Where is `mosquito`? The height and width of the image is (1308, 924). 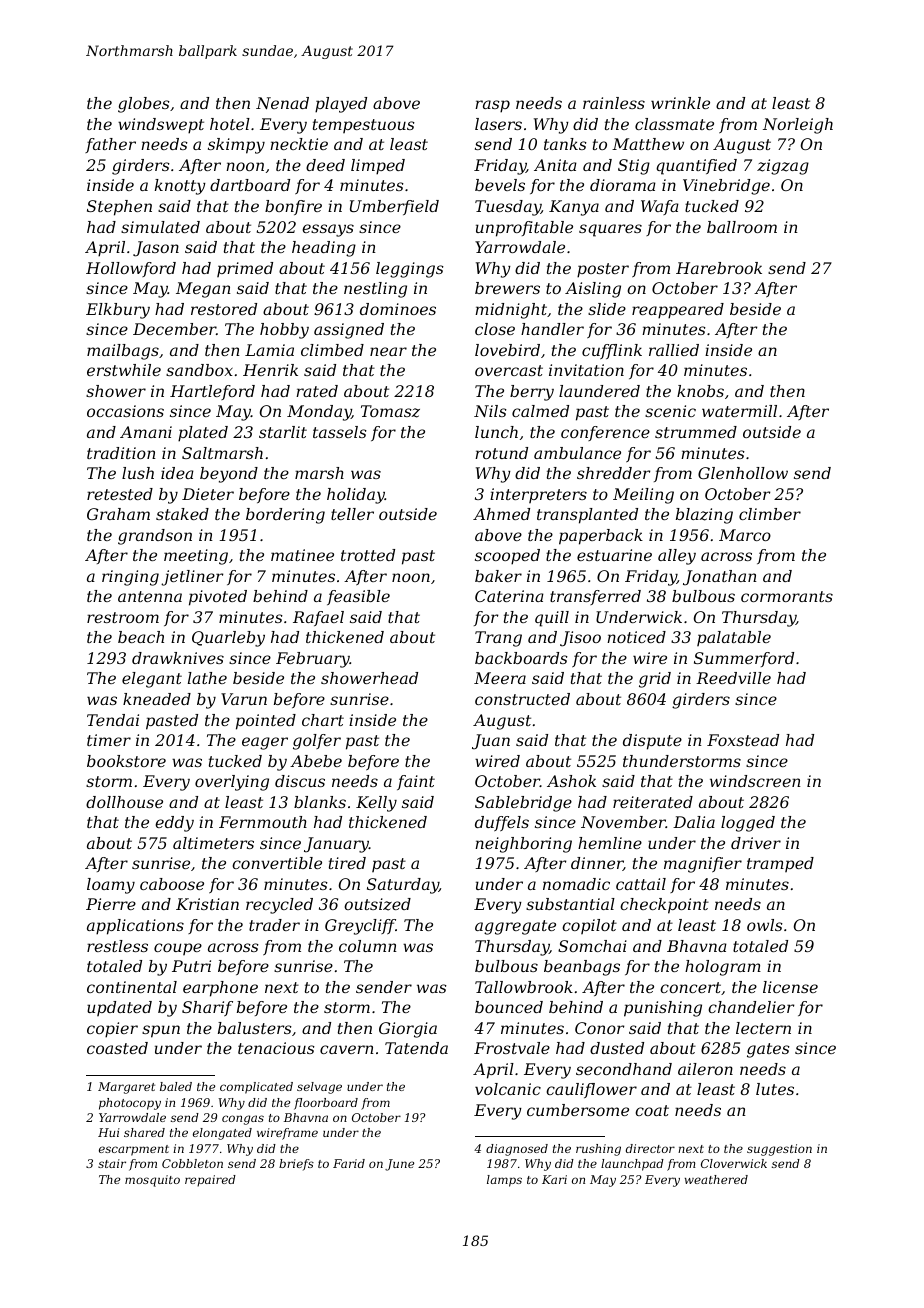 mosquito is located at coordinates (152, 1181).
